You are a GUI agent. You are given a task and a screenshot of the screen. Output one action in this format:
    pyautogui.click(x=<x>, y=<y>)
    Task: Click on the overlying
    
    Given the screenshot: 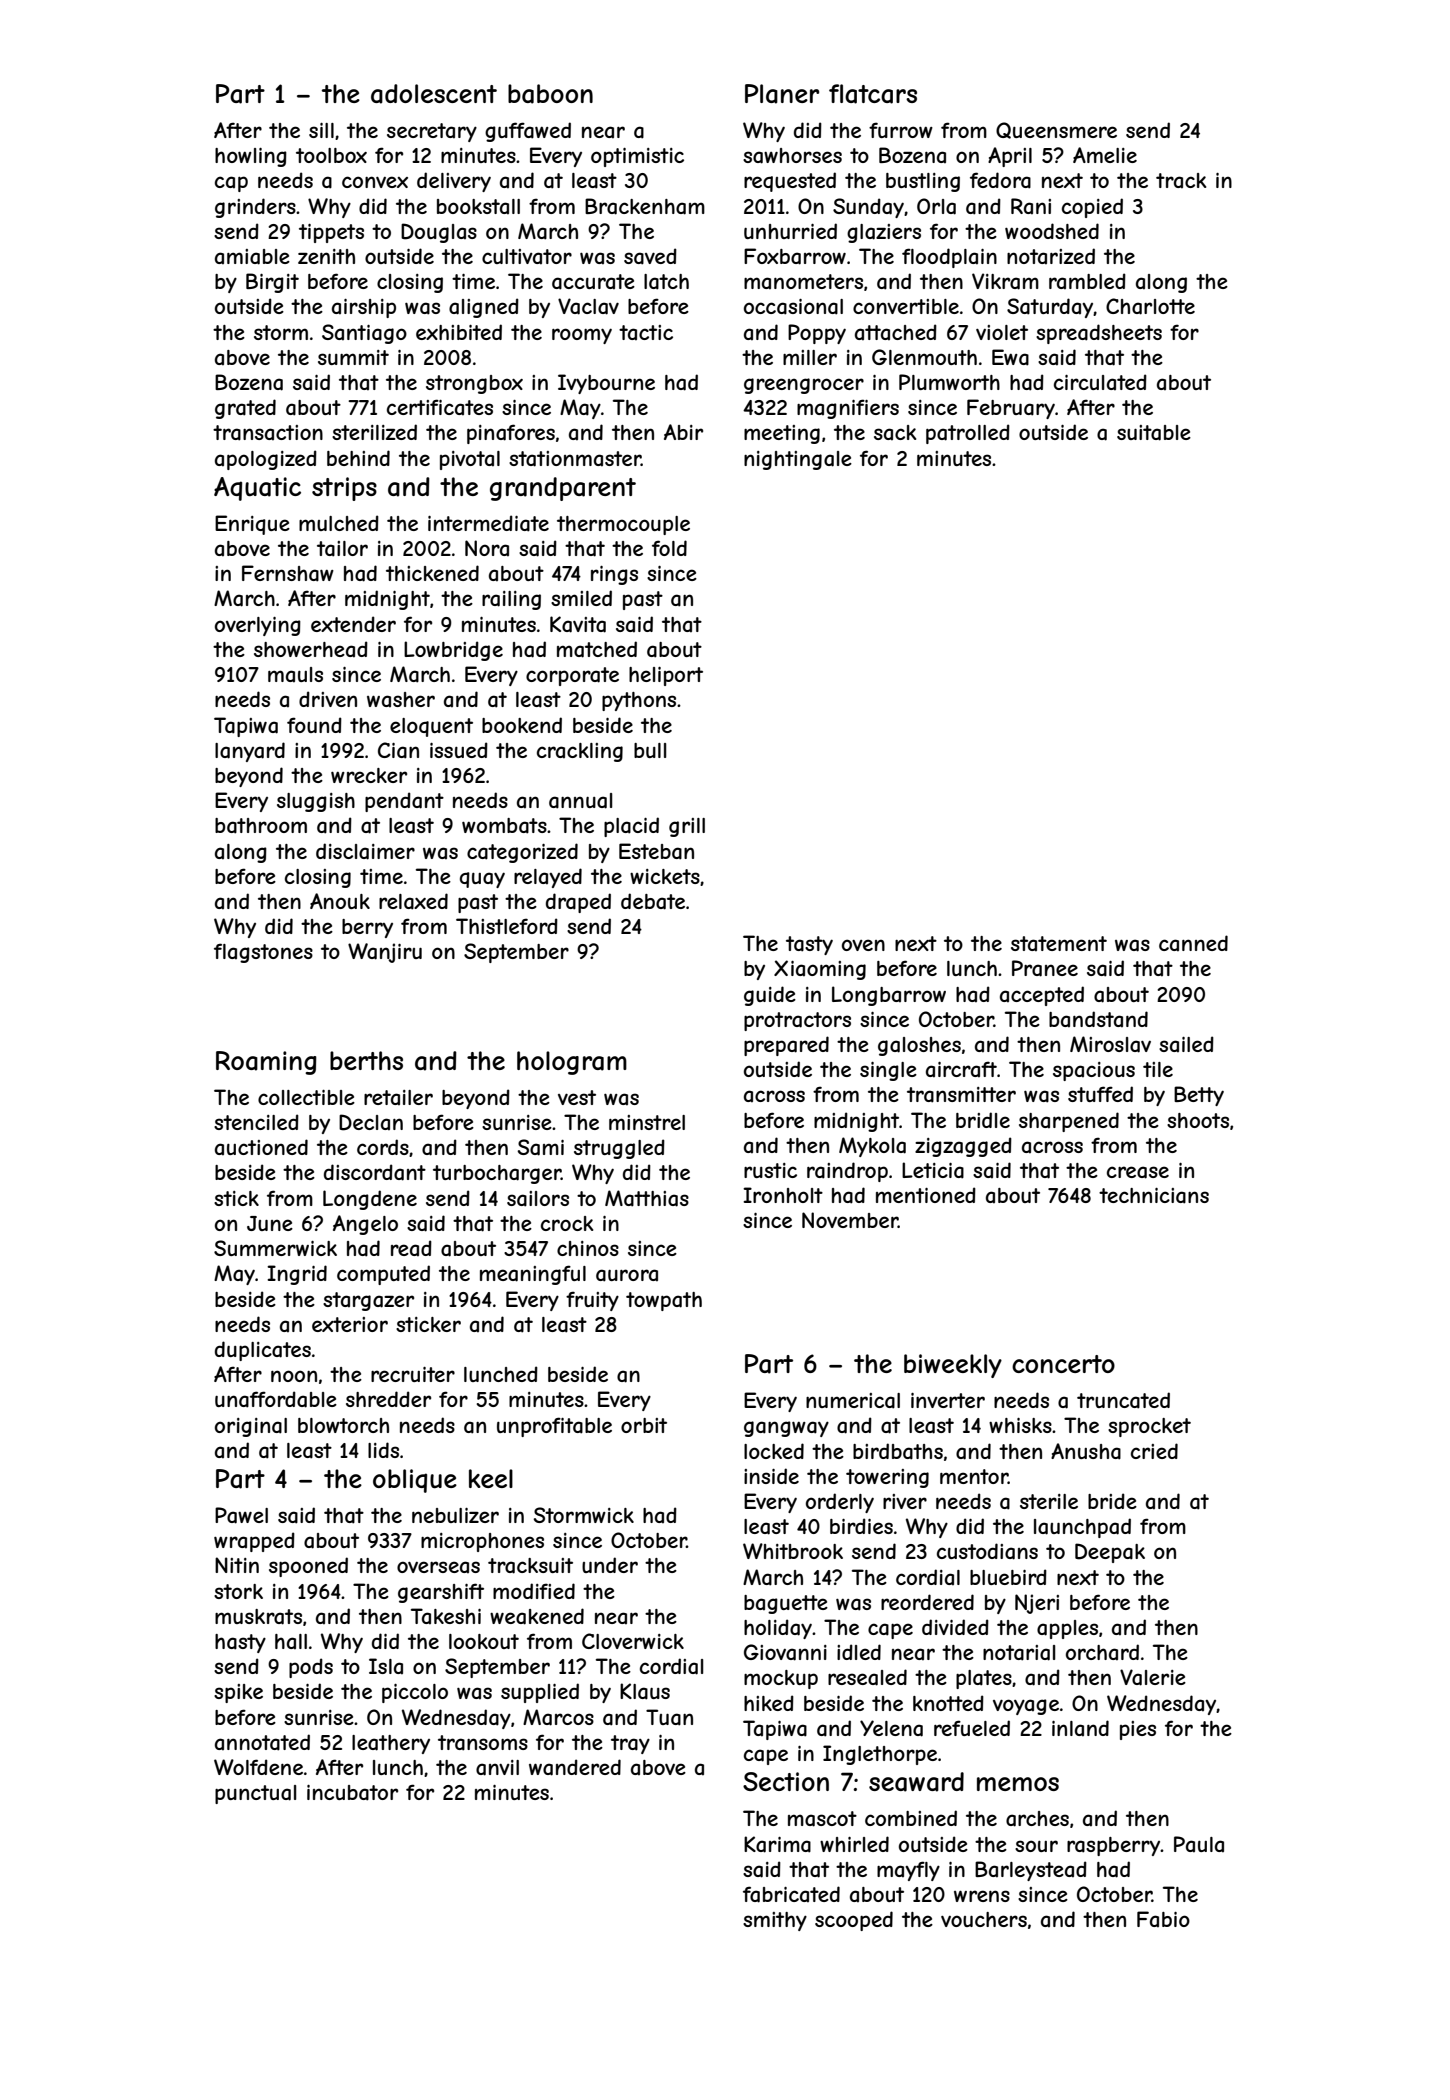 What is the action you would take?
    pyautogui.click(x=258, y=626)
